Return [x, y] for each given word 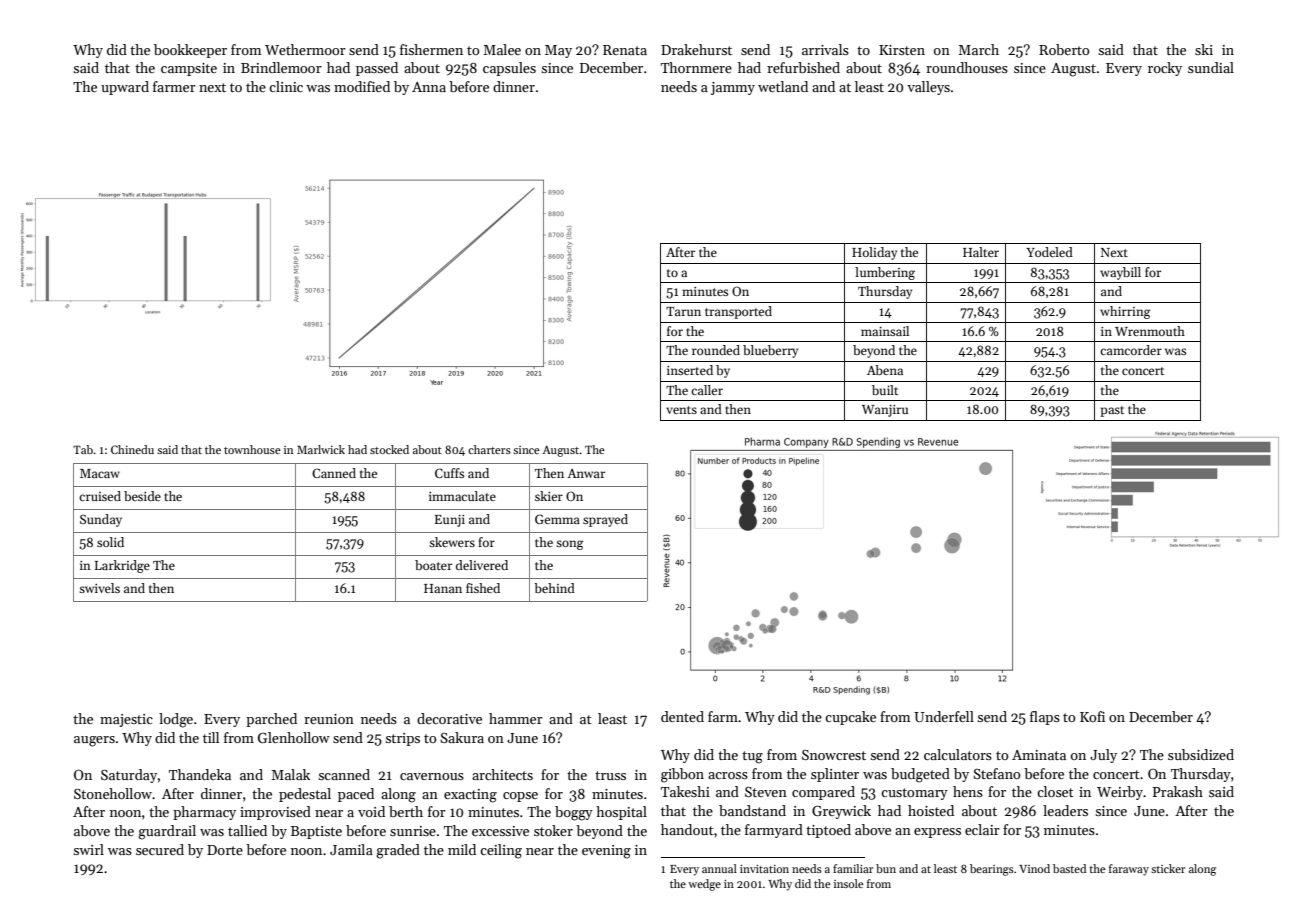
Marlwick [321, 449]
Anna [429, 87]
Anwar [586, 473]
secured [160, 849]
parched [271, 720]
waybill [1120, 273]
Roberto [1064, 49]
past [1112, 411]
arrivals [825, 49]
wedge [704, 885]
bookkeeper [190, 51]
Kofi [1092, 716]
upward [125, 88]
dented [682, 716]
